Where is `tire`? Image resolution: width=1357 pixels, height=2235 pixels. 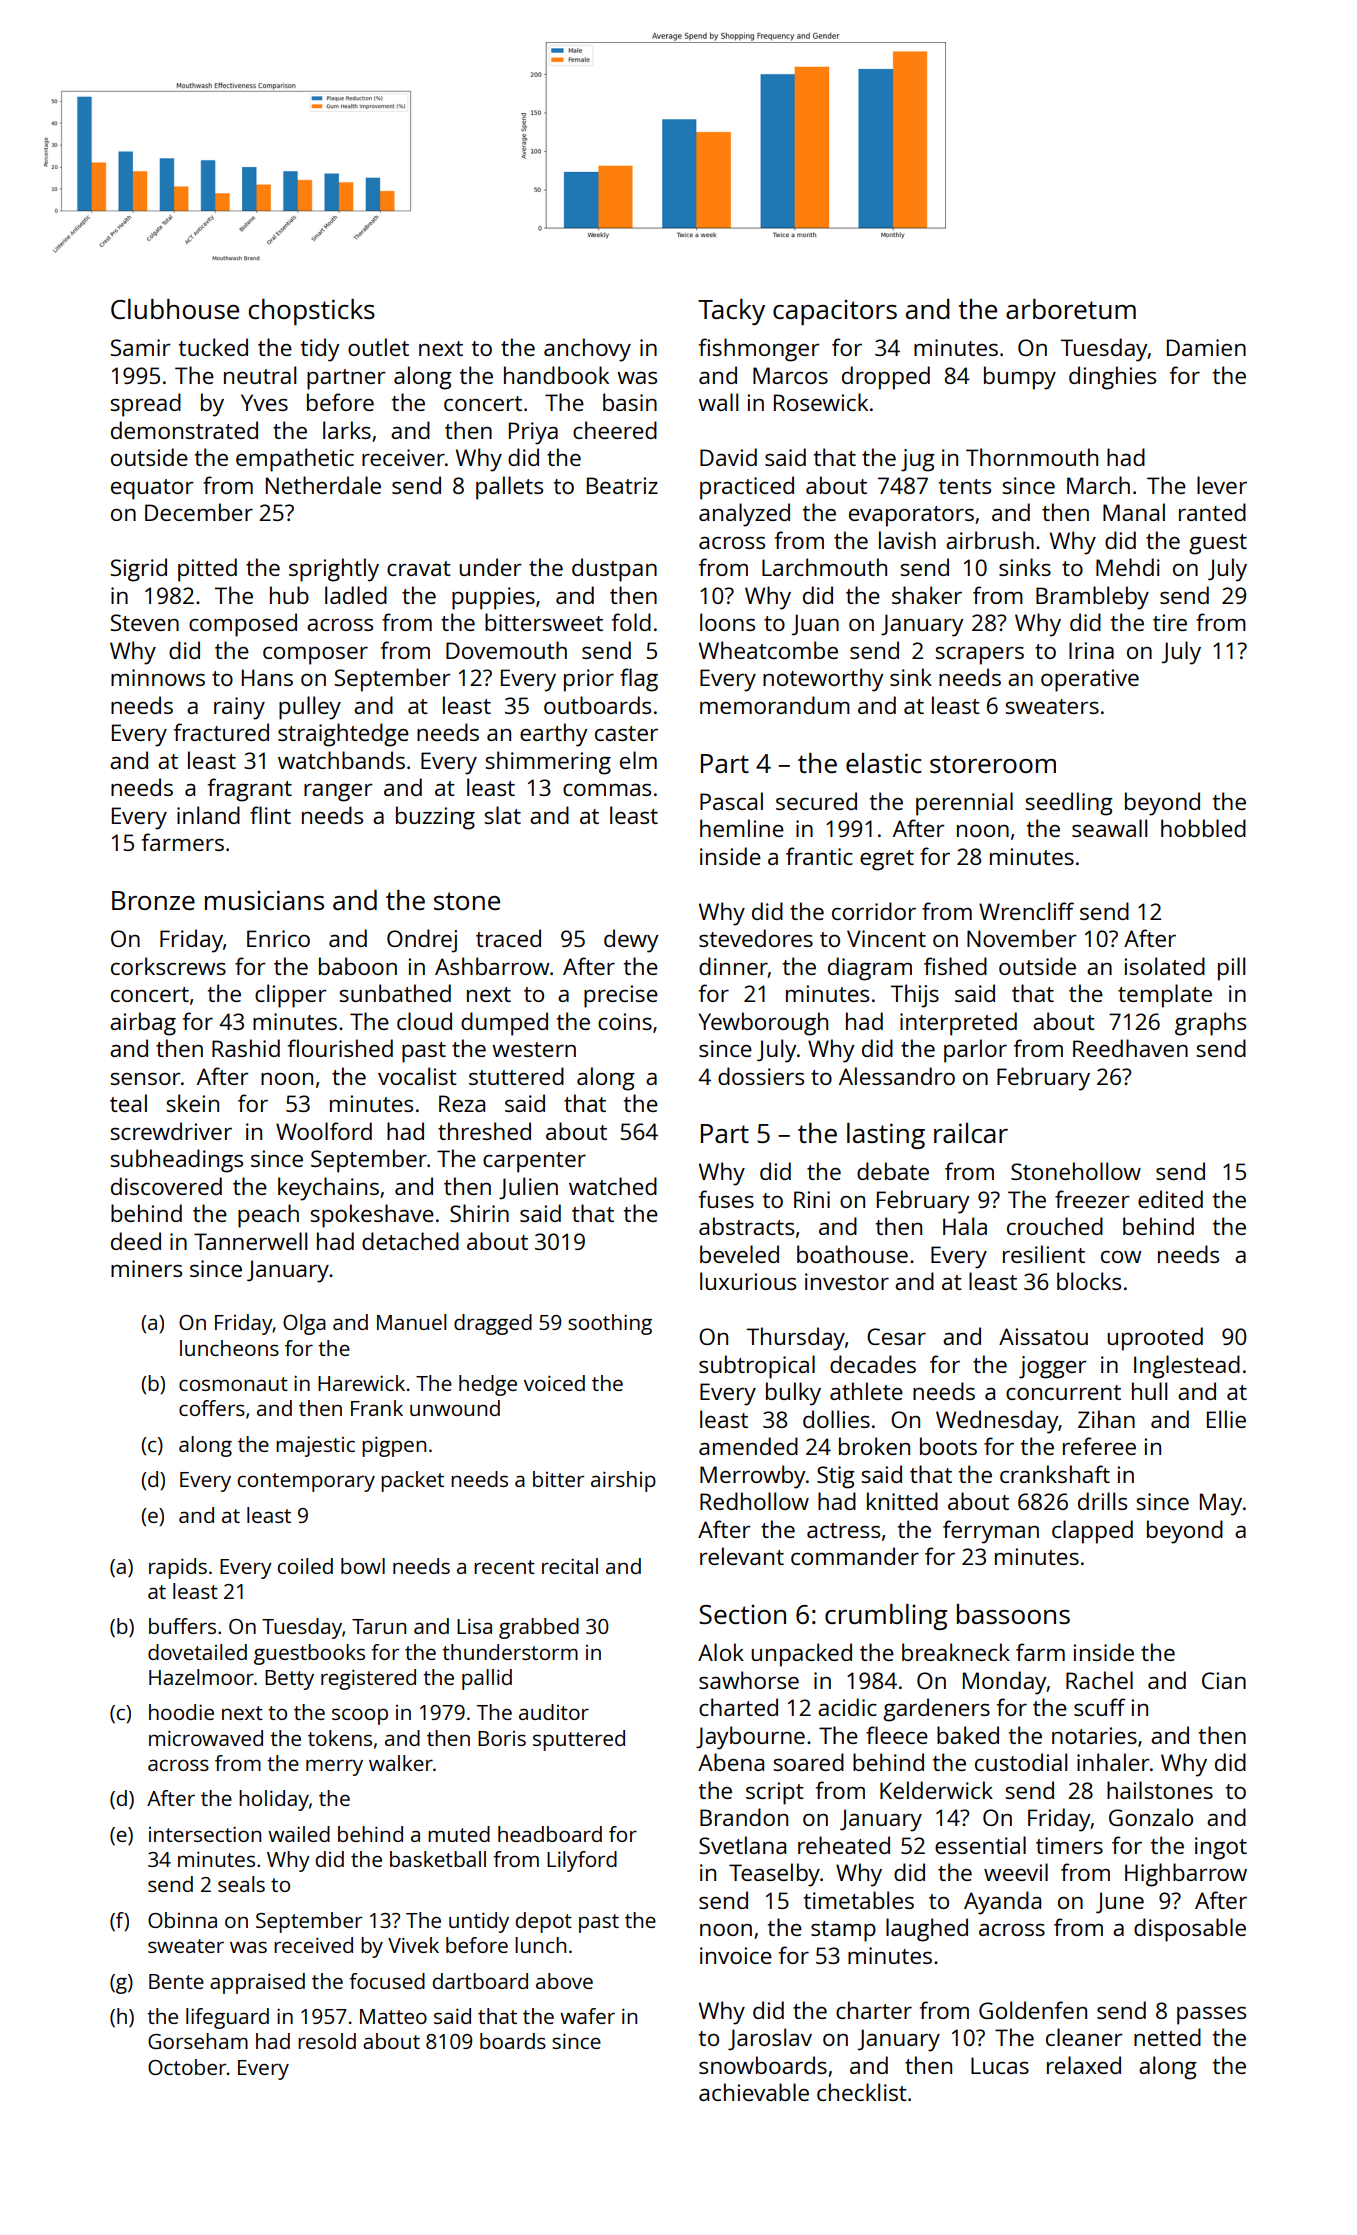
tire is located at coordinates (1170, 622).
